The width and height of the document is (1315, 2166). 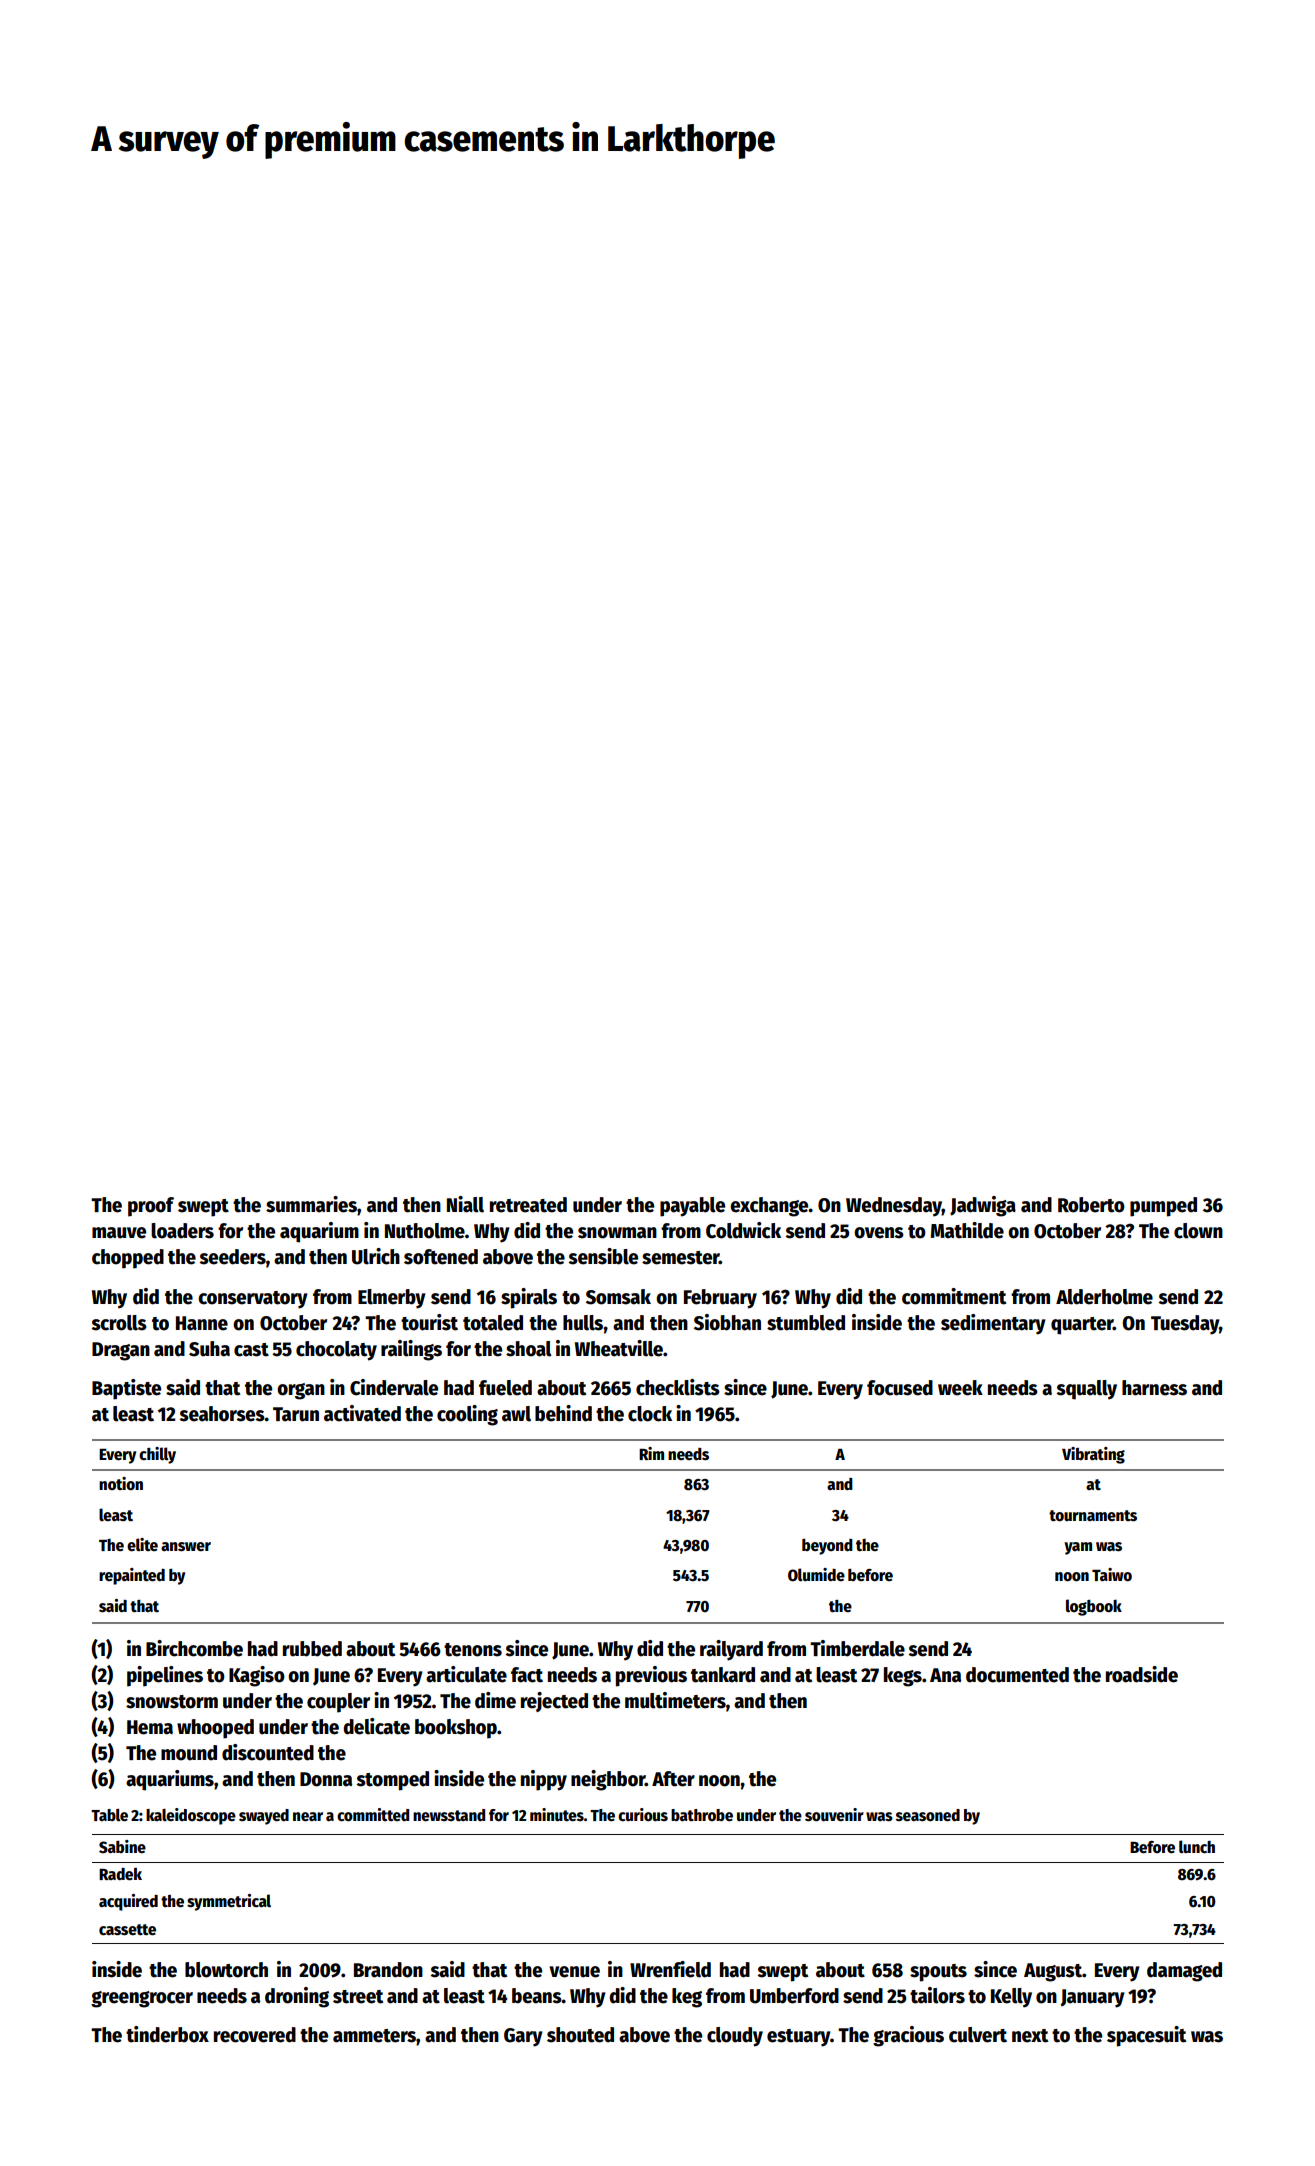 I want to click on greengrocer, so click(x=142, y=1999).
